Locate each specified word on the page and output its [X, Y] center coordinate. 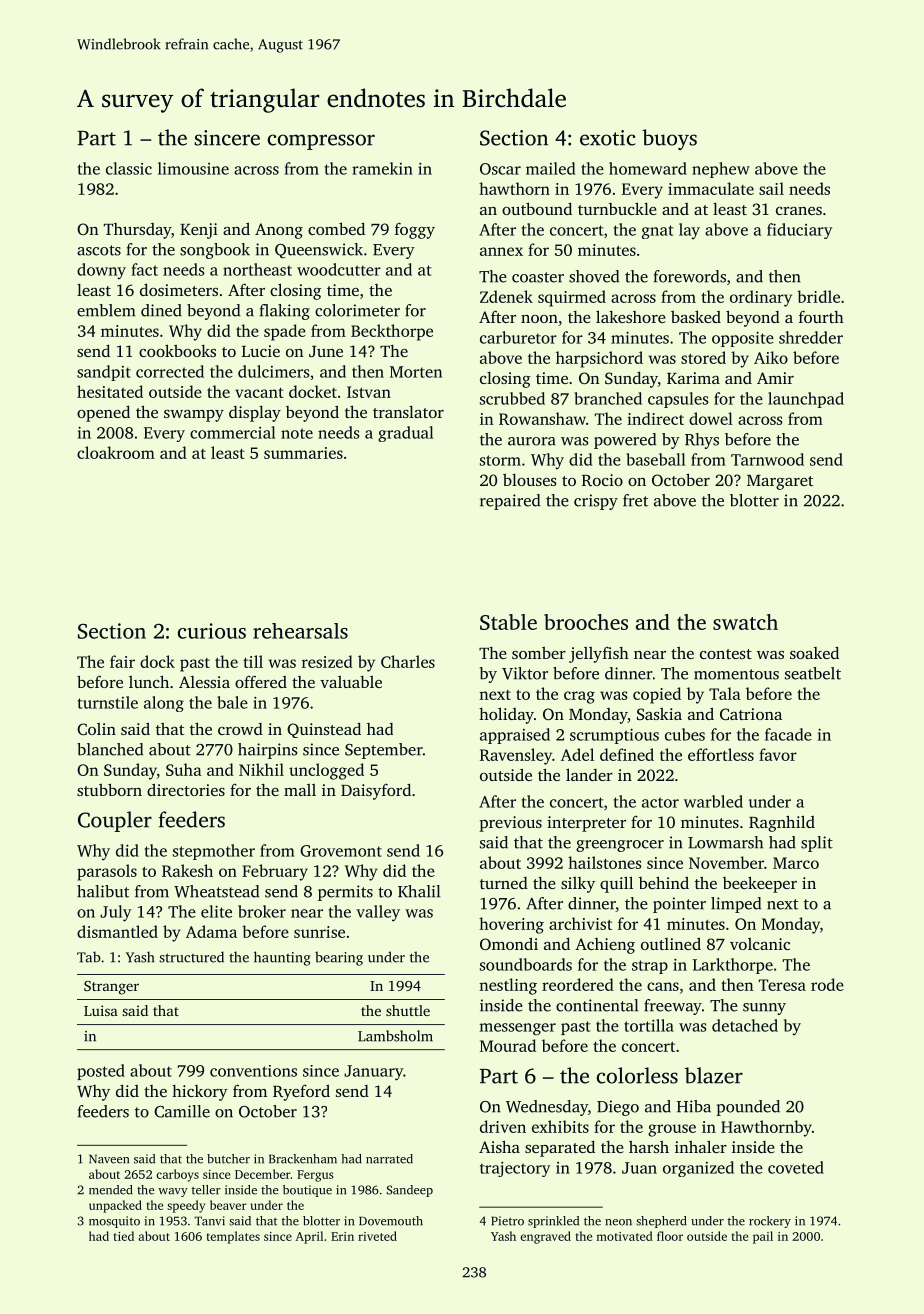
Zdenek [506, 296]
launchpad [806, 400]
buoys [669, 139]
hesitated [110, 391]
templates [233, 1237]
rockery [770, 1222]
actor [660, 802]
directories [186, 789]
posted [101, 1072]
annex [501, 251]
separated [560, 1148]
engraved [545, 1237]
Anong [279, 231]
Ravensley [516, 756]
